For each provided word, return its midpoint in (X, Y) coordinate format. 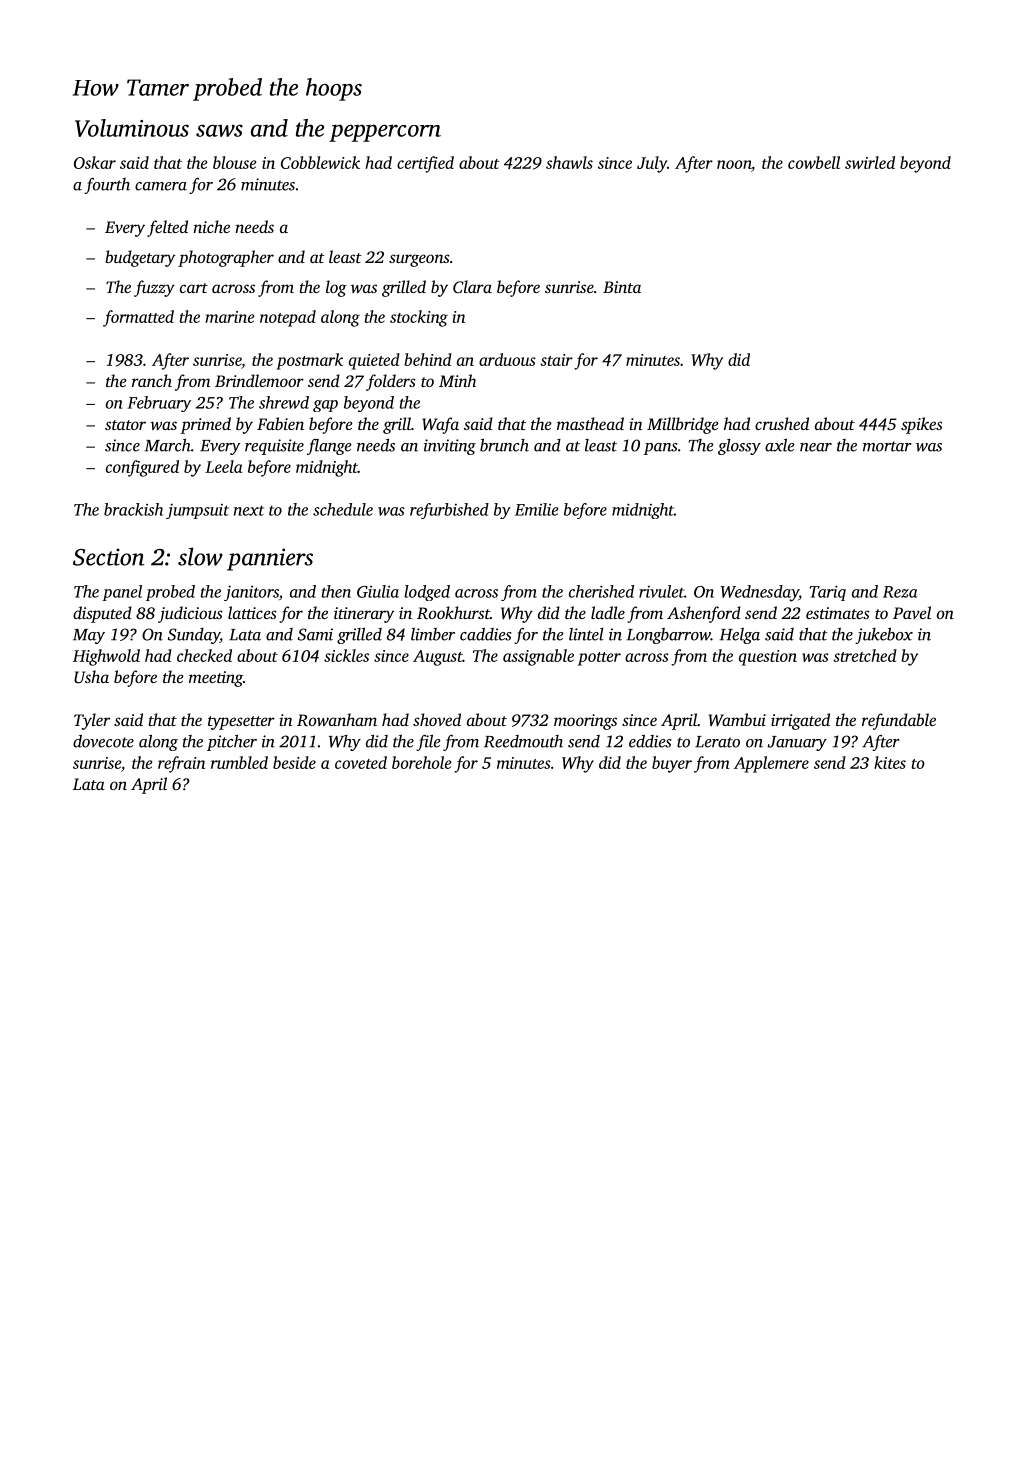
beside (294, 762)
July (652, 164)
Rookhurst (453, 613)
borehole (421, 762)
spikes (921, 425)
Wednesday (760, 593)
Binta (622, 287)
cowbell (814, 162)
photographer (226, 258)
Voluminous (132, 128)
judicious (190, 614)
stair (556, 360)
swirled (870, 162)
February (159, 404)
